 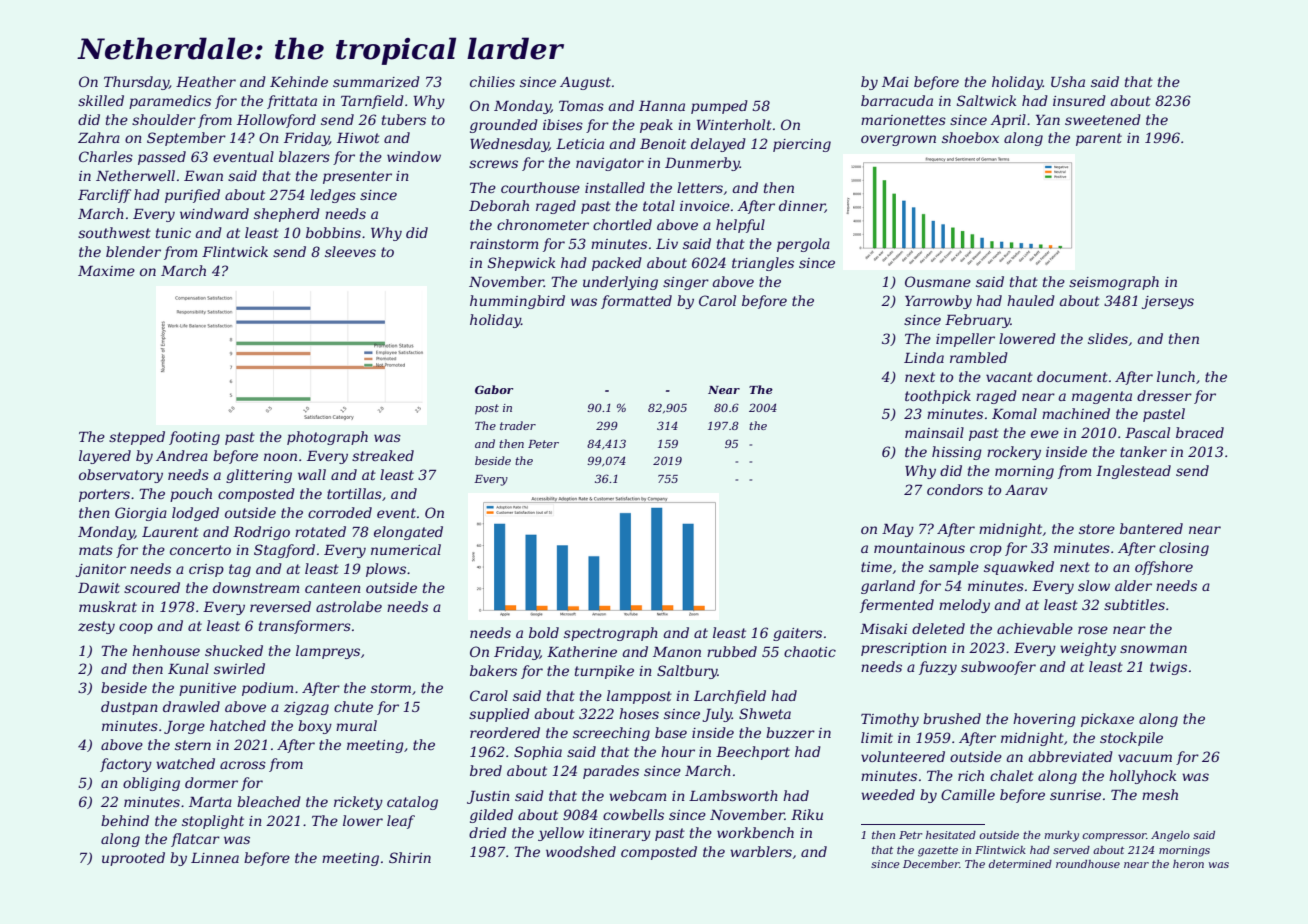 I want to click on pumped, so click(x=719, y=107).
